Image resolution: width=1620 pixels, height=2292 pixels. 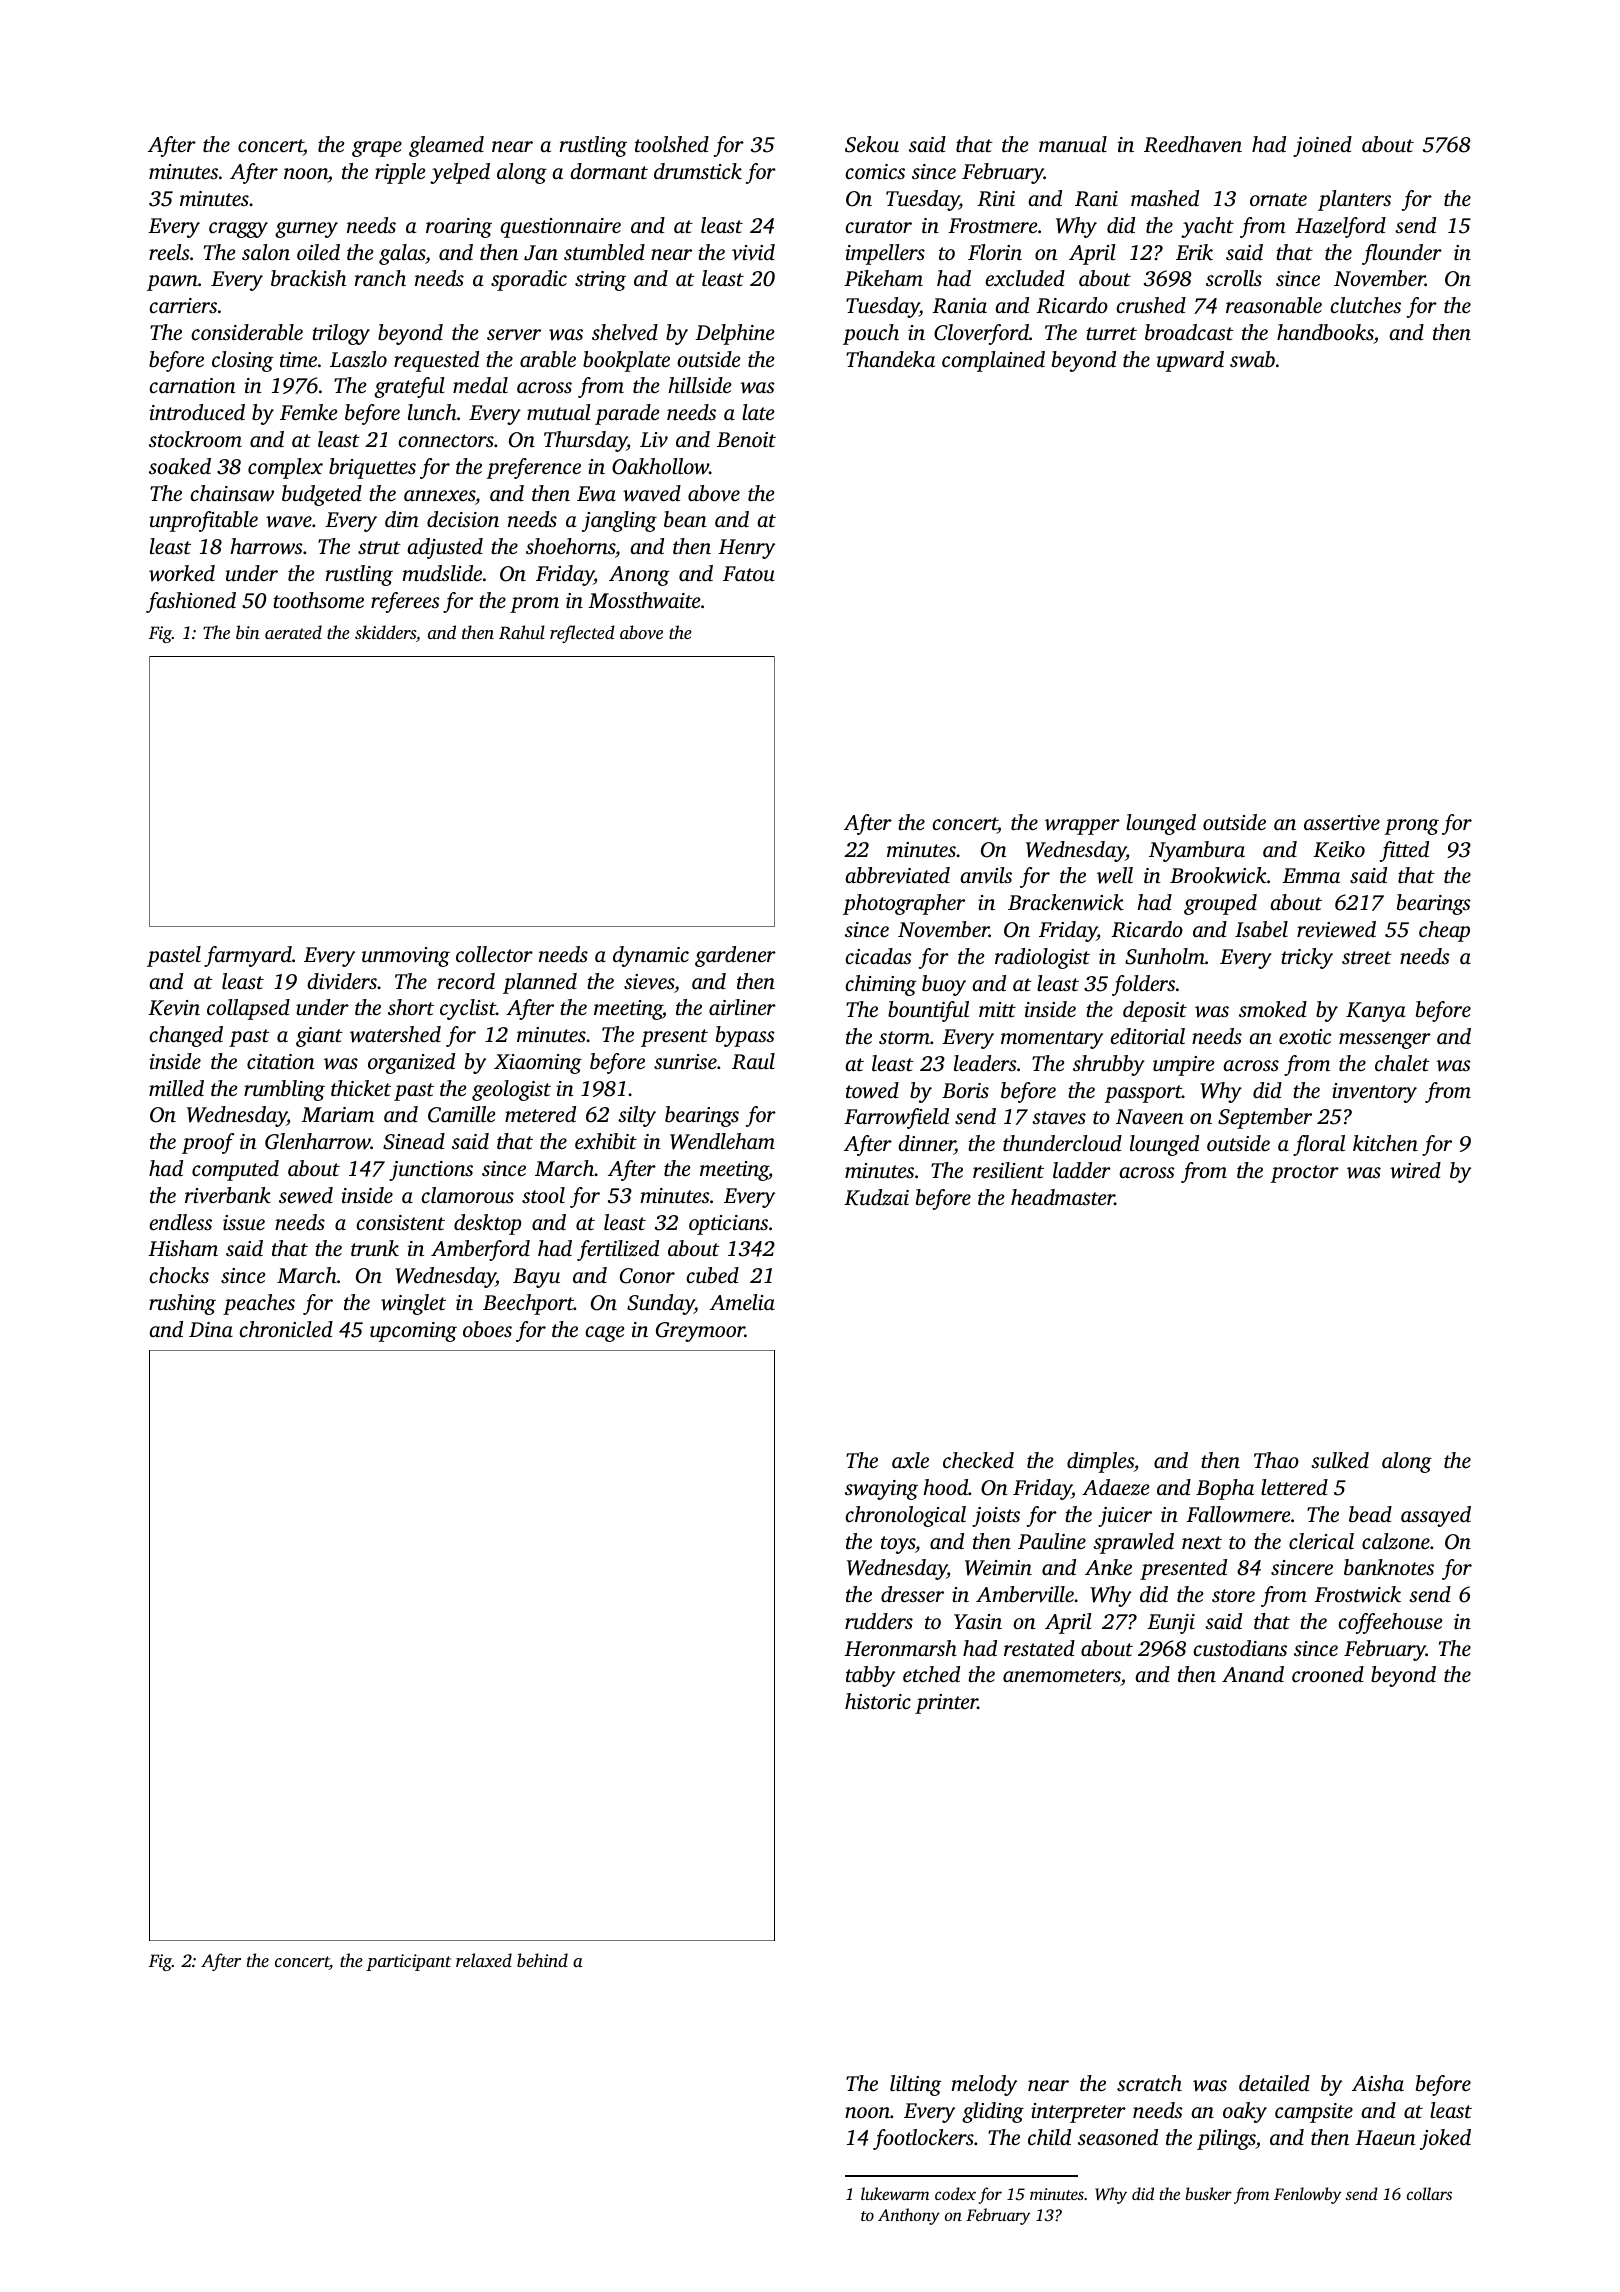 I want to click on Anthony, so click(x=909, y=2216).
